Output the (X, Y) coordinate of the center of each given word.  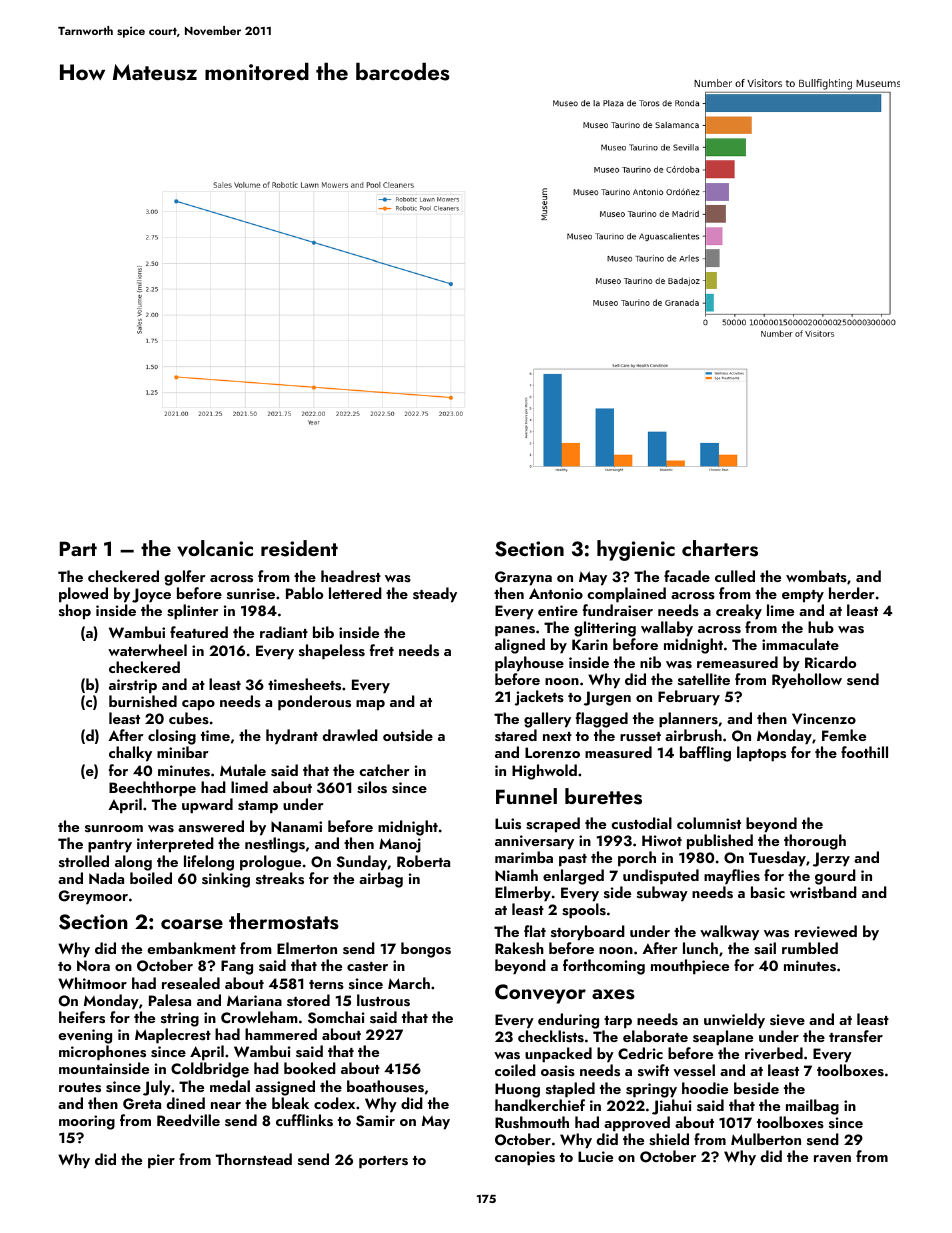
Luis (508, 824)
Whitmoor (92, 983)
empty (803, 596)
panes (515, 631)
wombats (816, 576)
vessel (694, 1070)
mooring (87, 1122)
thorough (815, 842)
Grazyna (523, 578)
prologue (270, 863)
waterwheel (147, 650)
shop (75, 612)
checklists (551, 1036)
